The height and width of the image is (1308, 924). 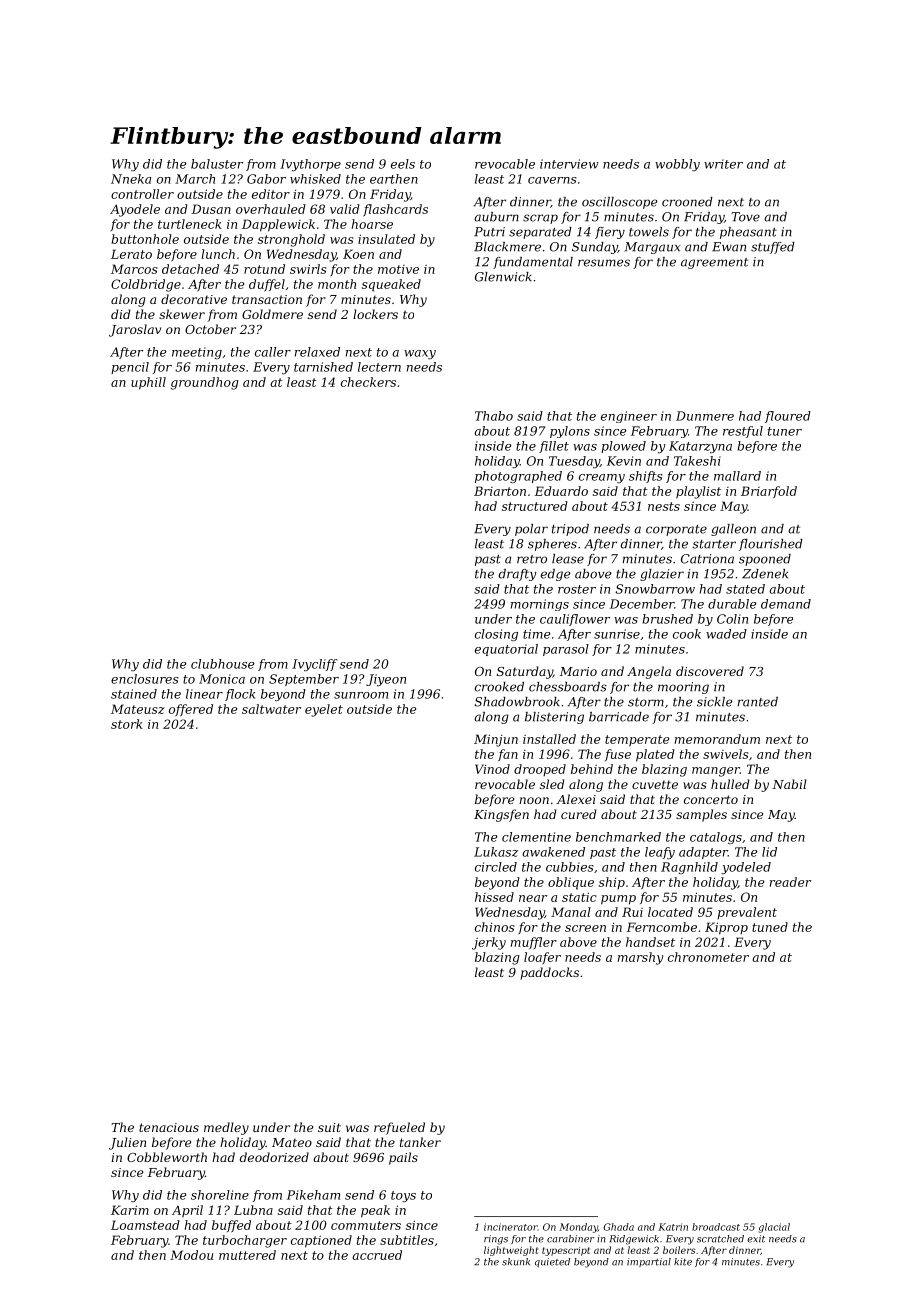 I want to click on floured, so click(x=788, y=417).
